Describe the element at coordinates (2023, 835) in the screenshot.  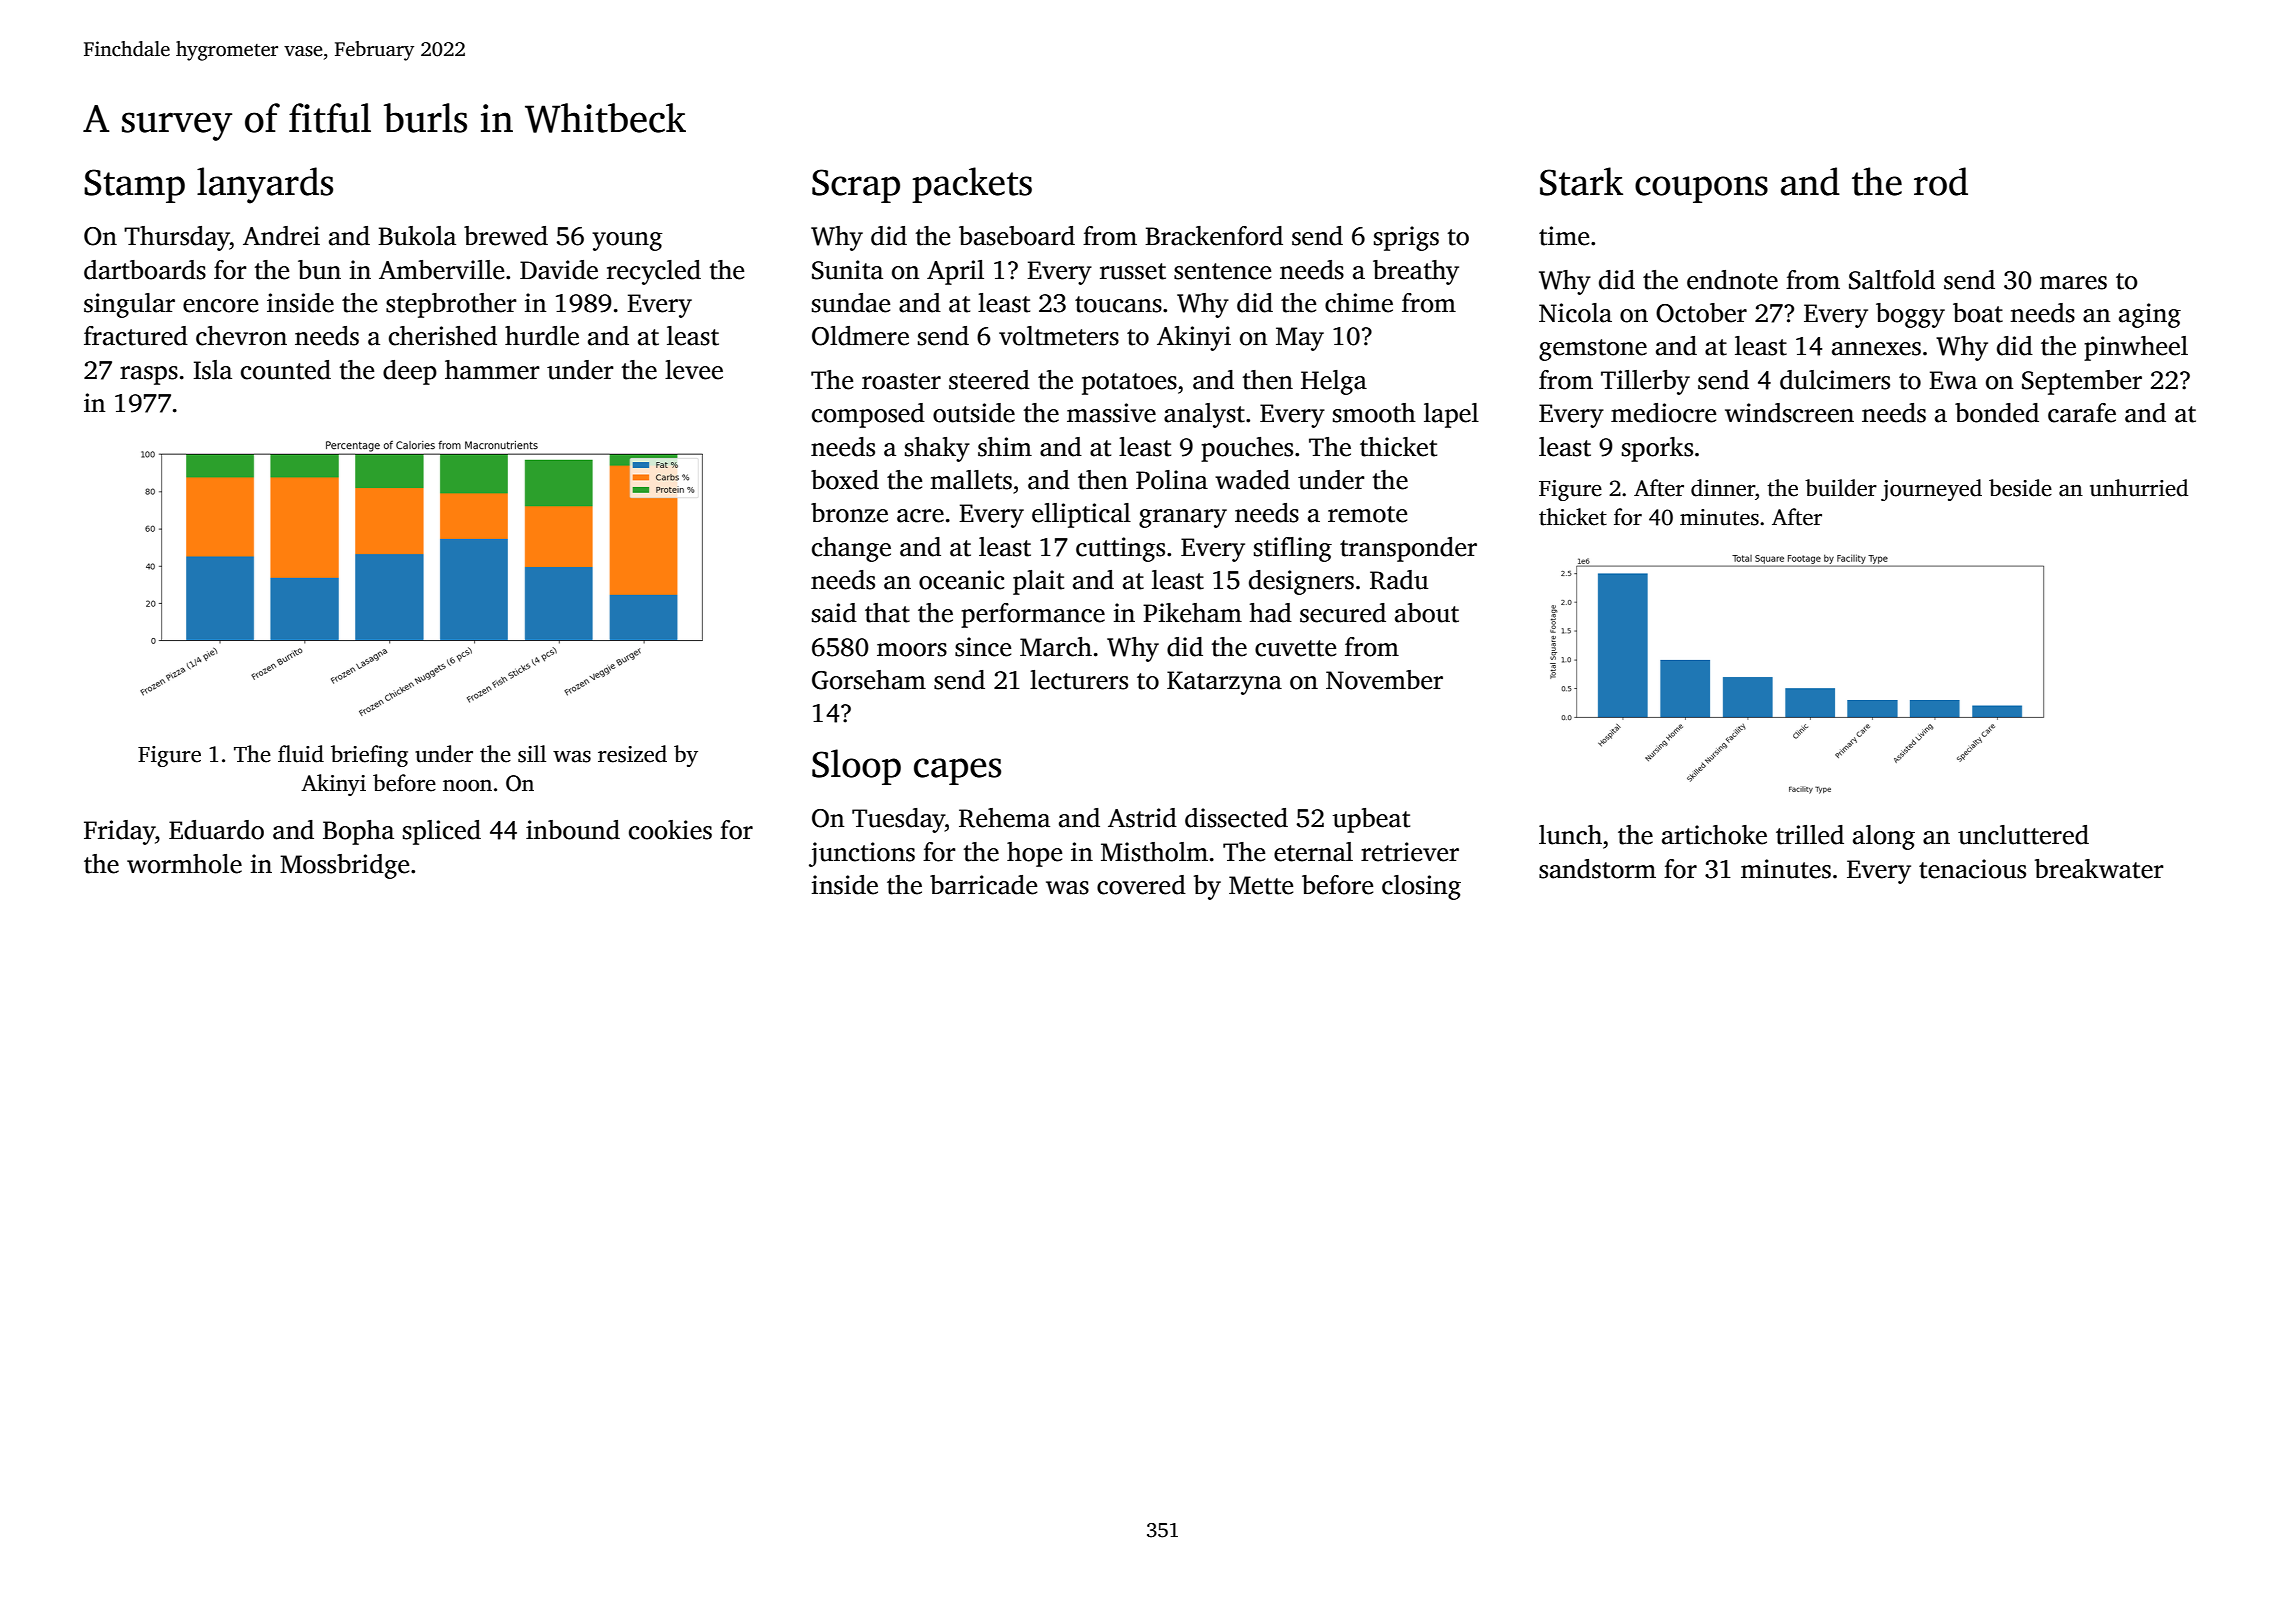
I see `uncluttered` at that location.
